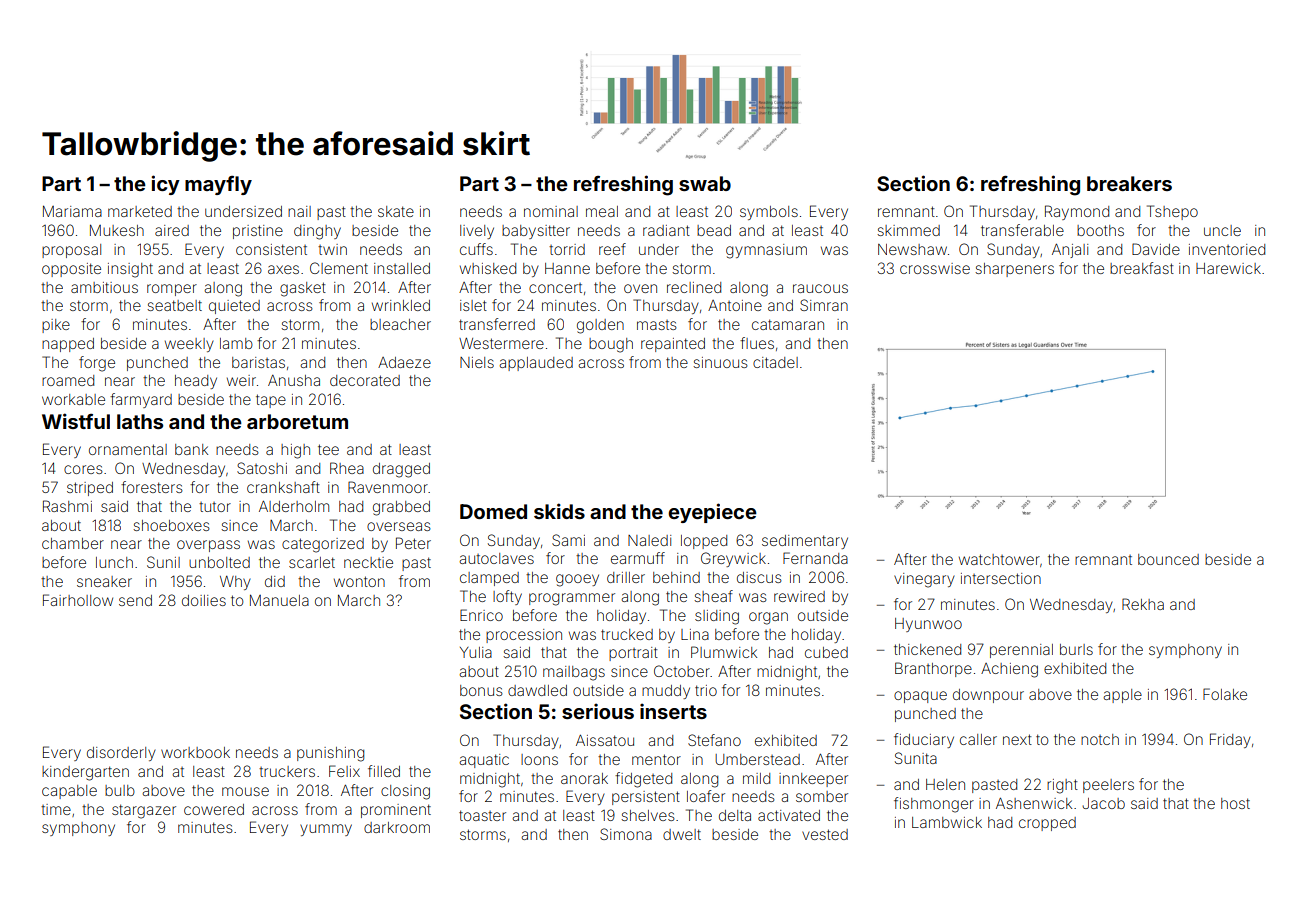  What do you see at coordinates (258, 362) in the page?
I see `baristas` at bounding box center [258, 362].
